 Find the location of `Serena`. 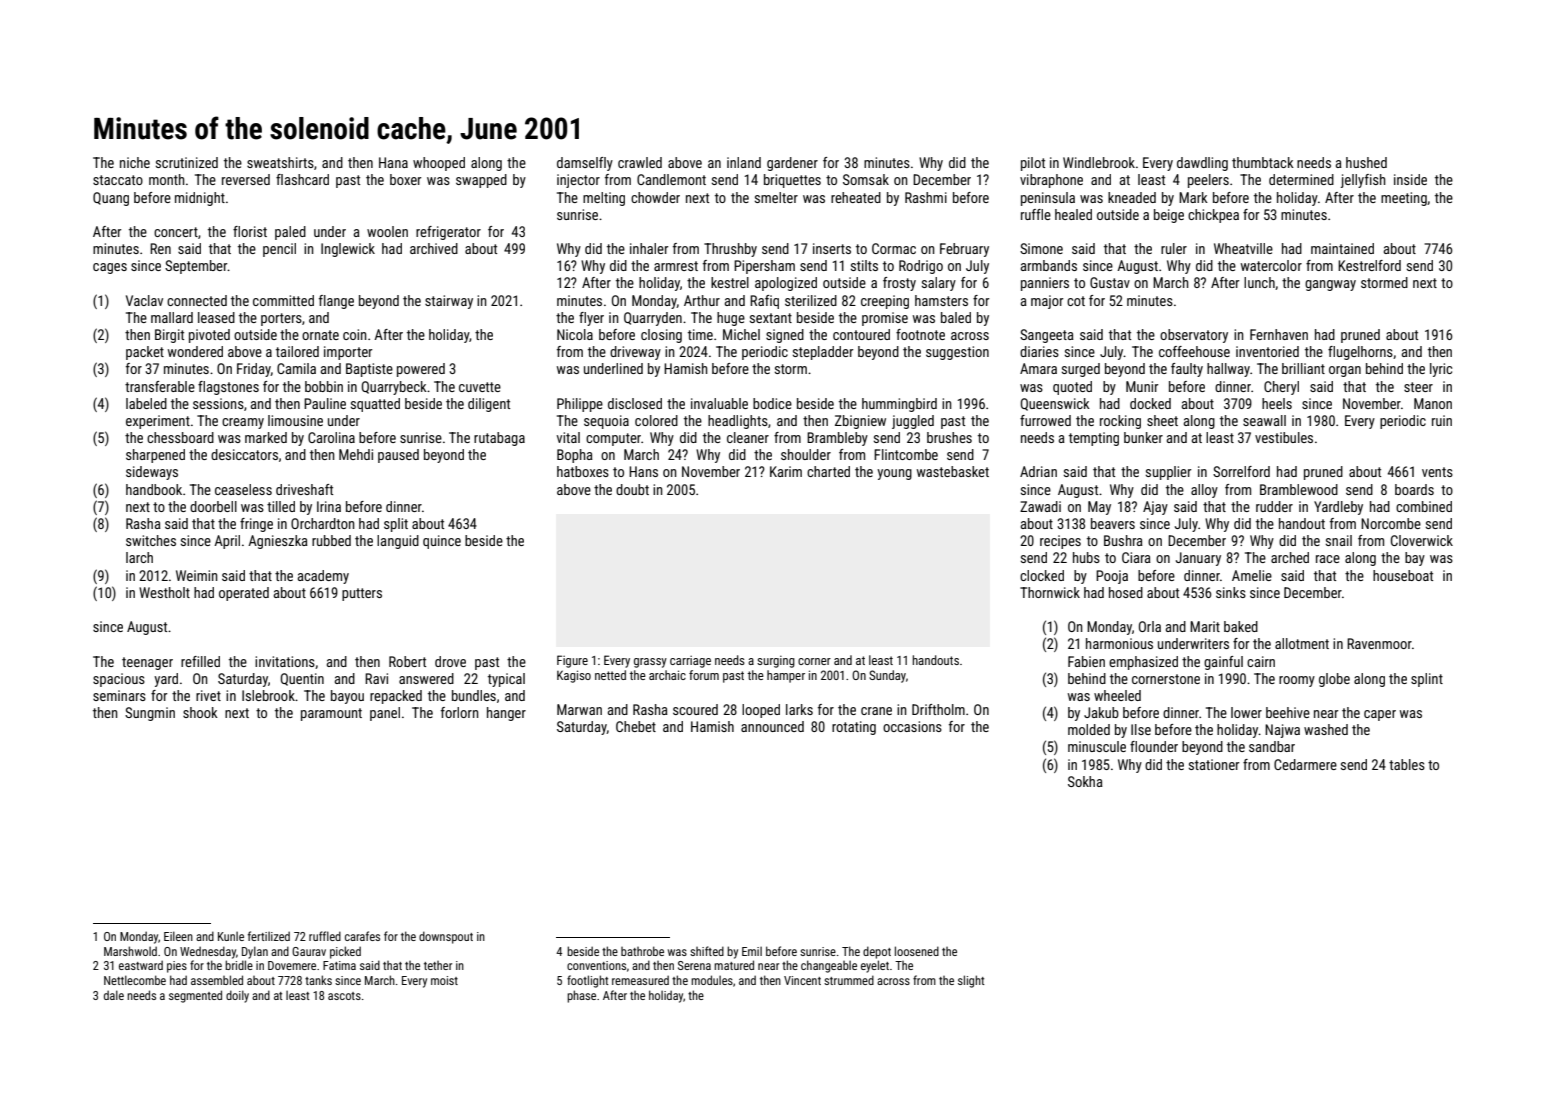

Serena is located at coordinates (694, 965).
